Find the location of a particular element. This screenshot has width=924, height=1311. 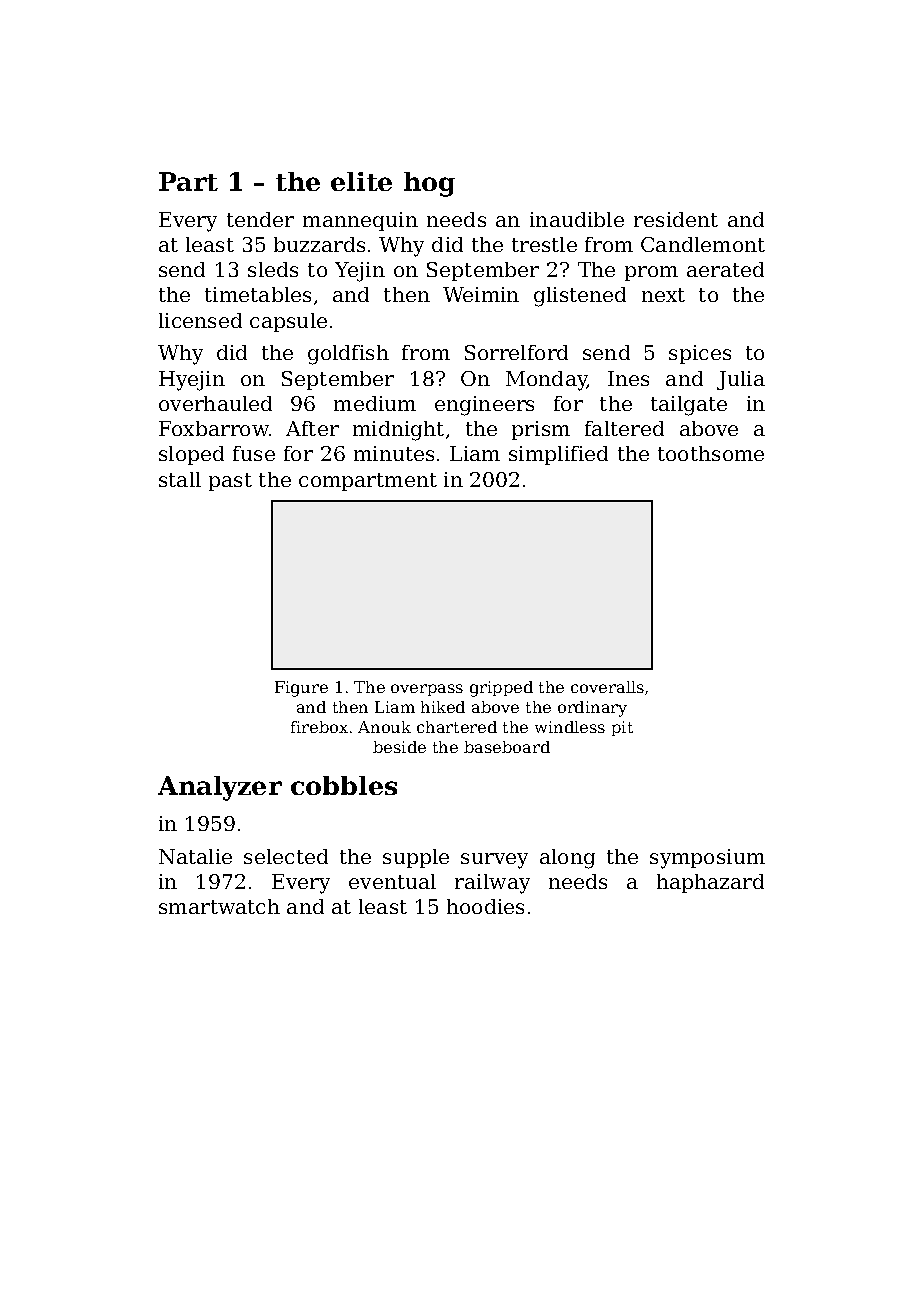

licensed is located at coordinates (200, 320).
